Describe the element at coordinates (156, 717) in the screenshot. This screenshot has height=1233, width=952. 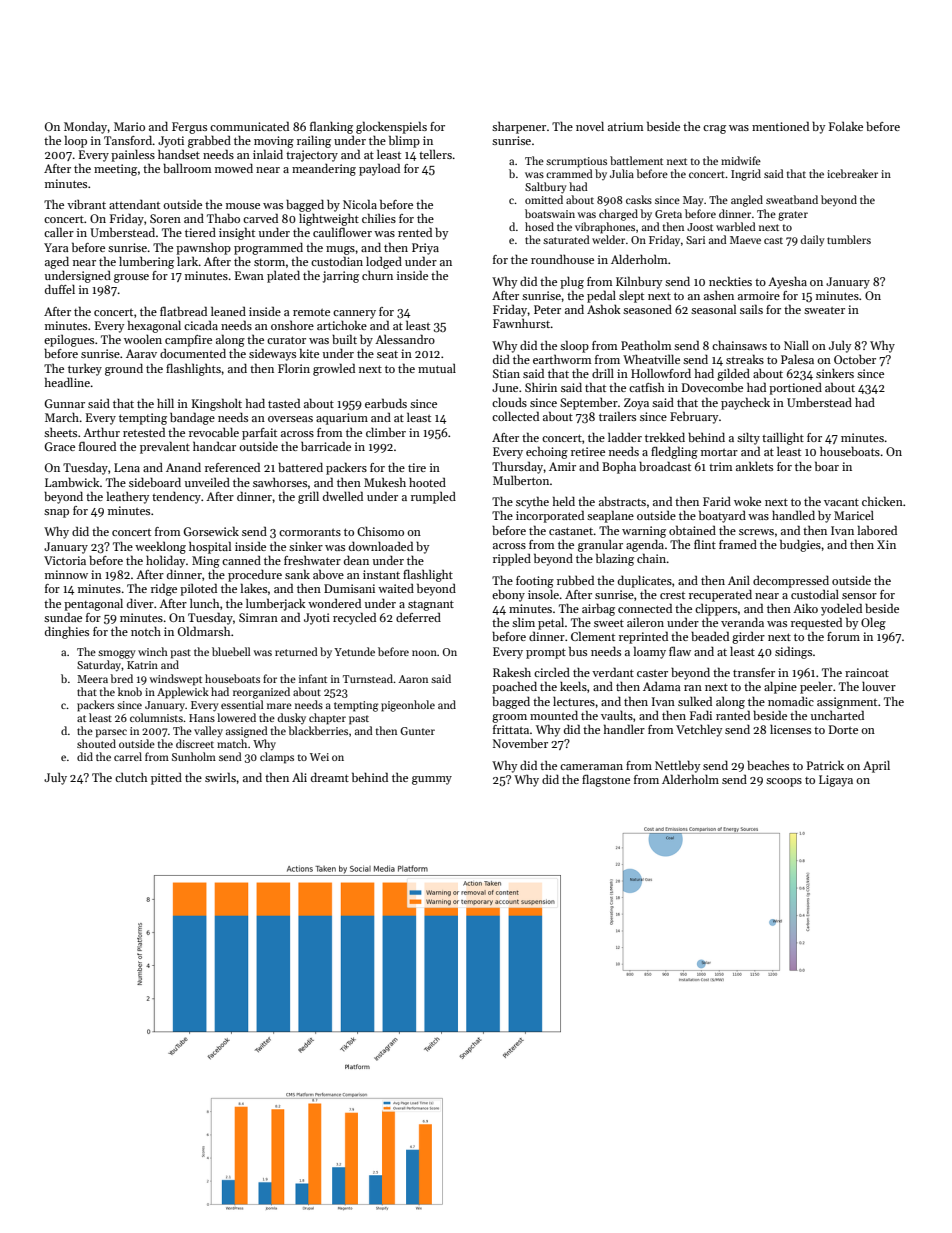
I see `columnists` at that location.
